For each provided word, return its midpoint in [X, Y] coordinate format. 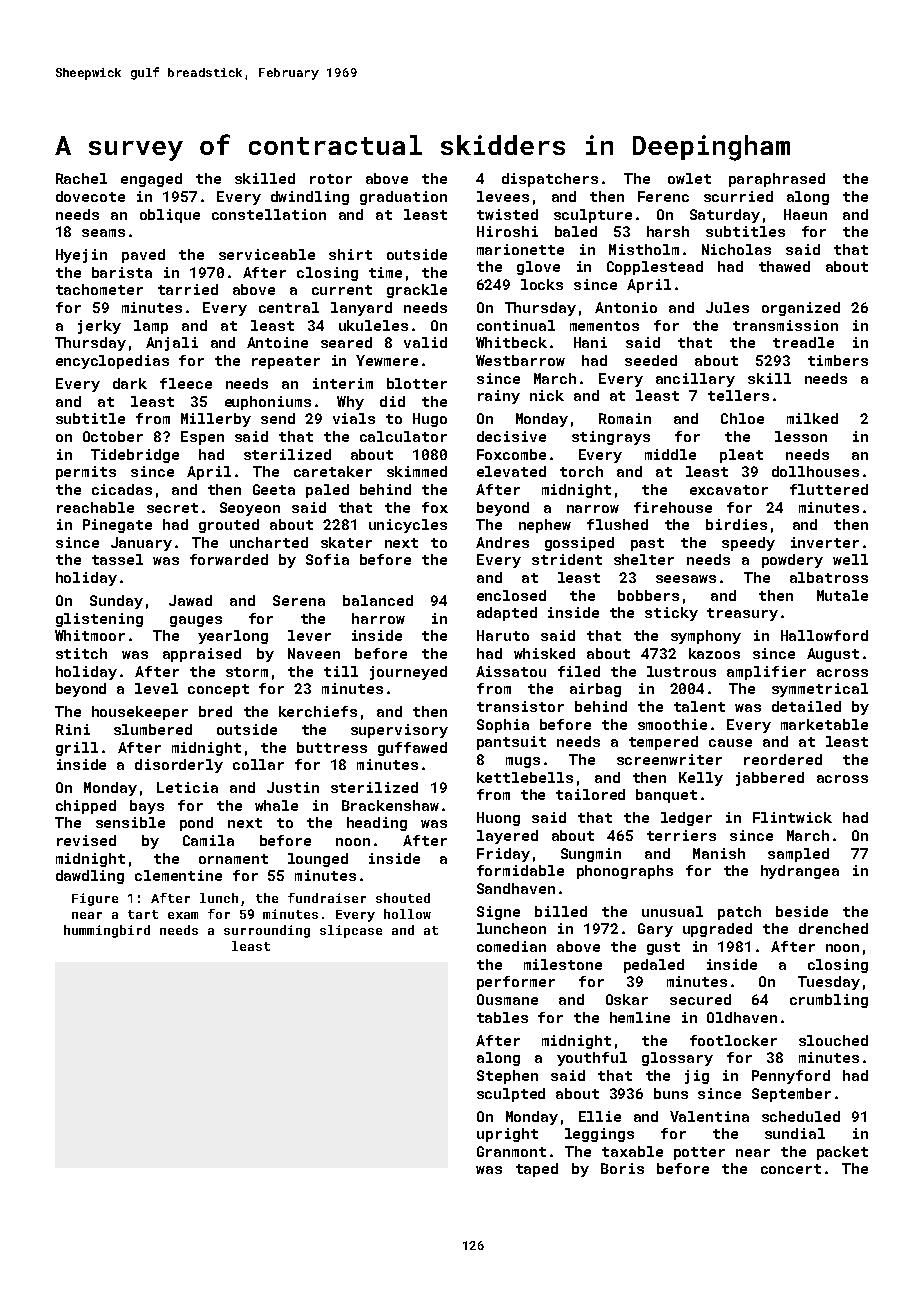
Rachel [81, 178]
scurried [738, 196]
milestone [563, 964]
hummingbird [107, 931]
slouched [833, 1040]
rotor [331, 179]
